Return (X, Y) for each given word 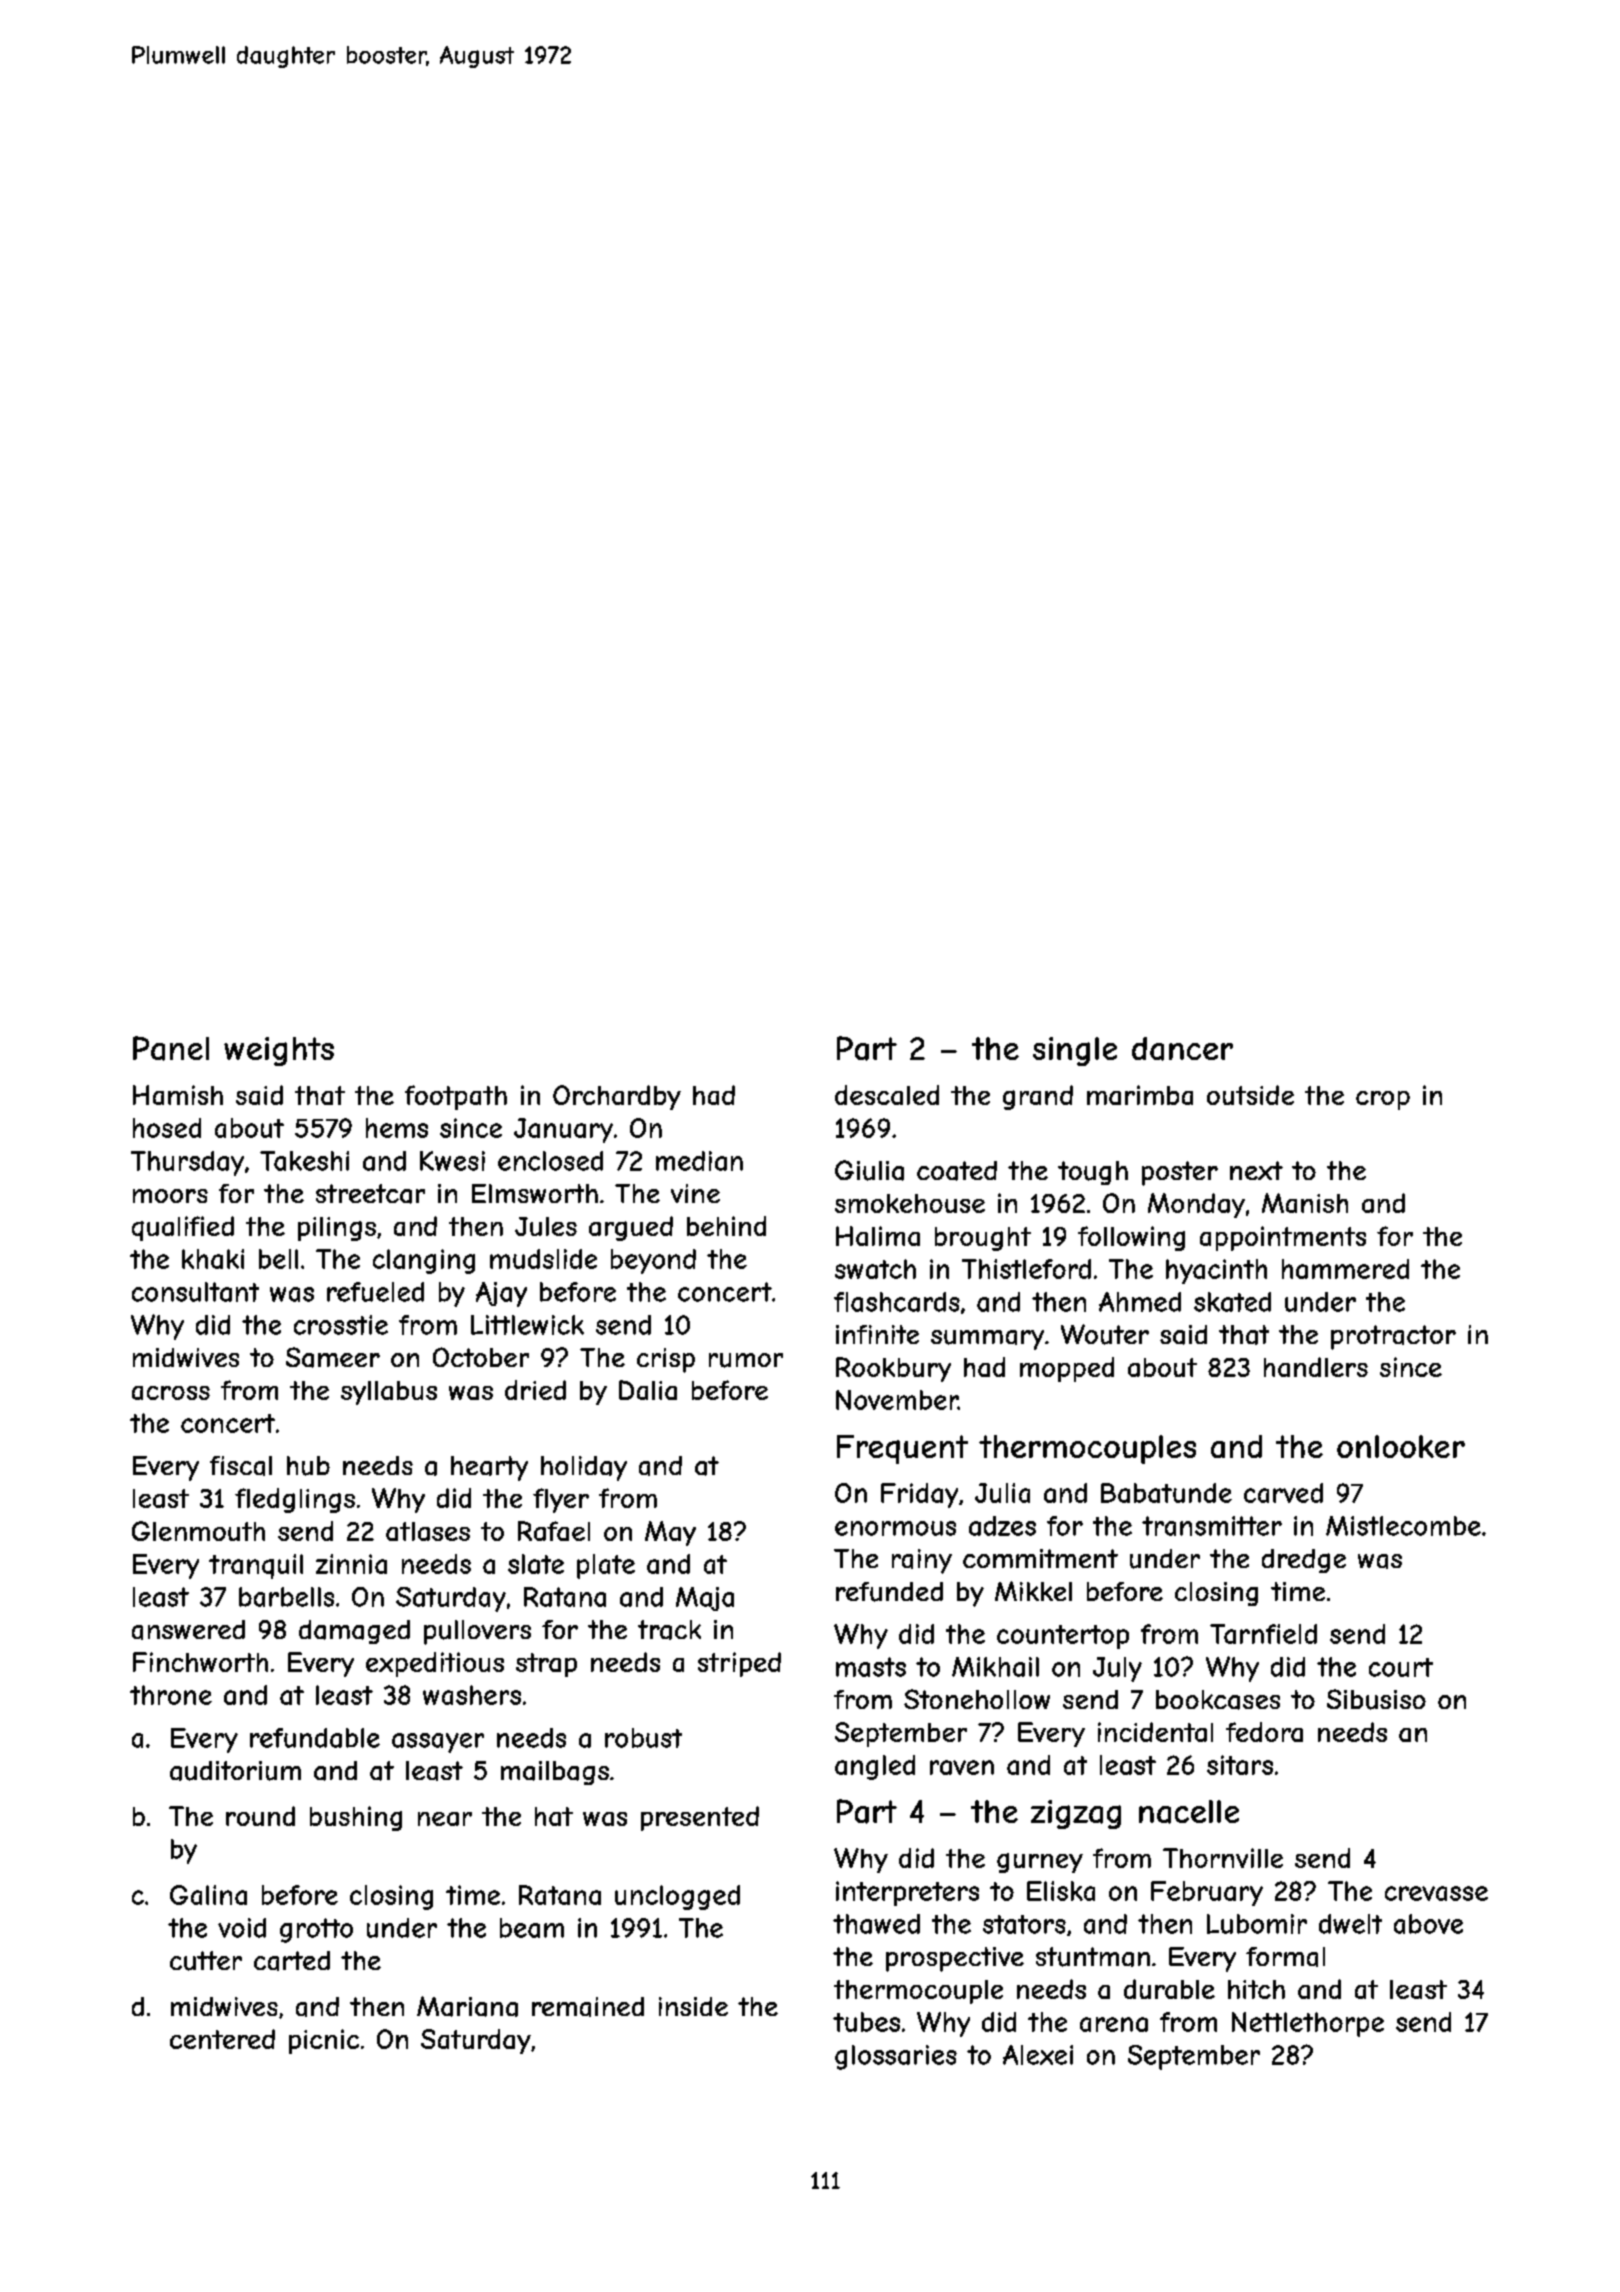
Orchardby (617, 1097)
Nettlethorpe (1308, 2024)
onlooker (1401, 1446)
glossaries (896, 2057)
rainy (922, 1561)
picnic (324, 2041)
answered (188, 1630)
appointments (1283, 1238)
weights (279, 1051)
